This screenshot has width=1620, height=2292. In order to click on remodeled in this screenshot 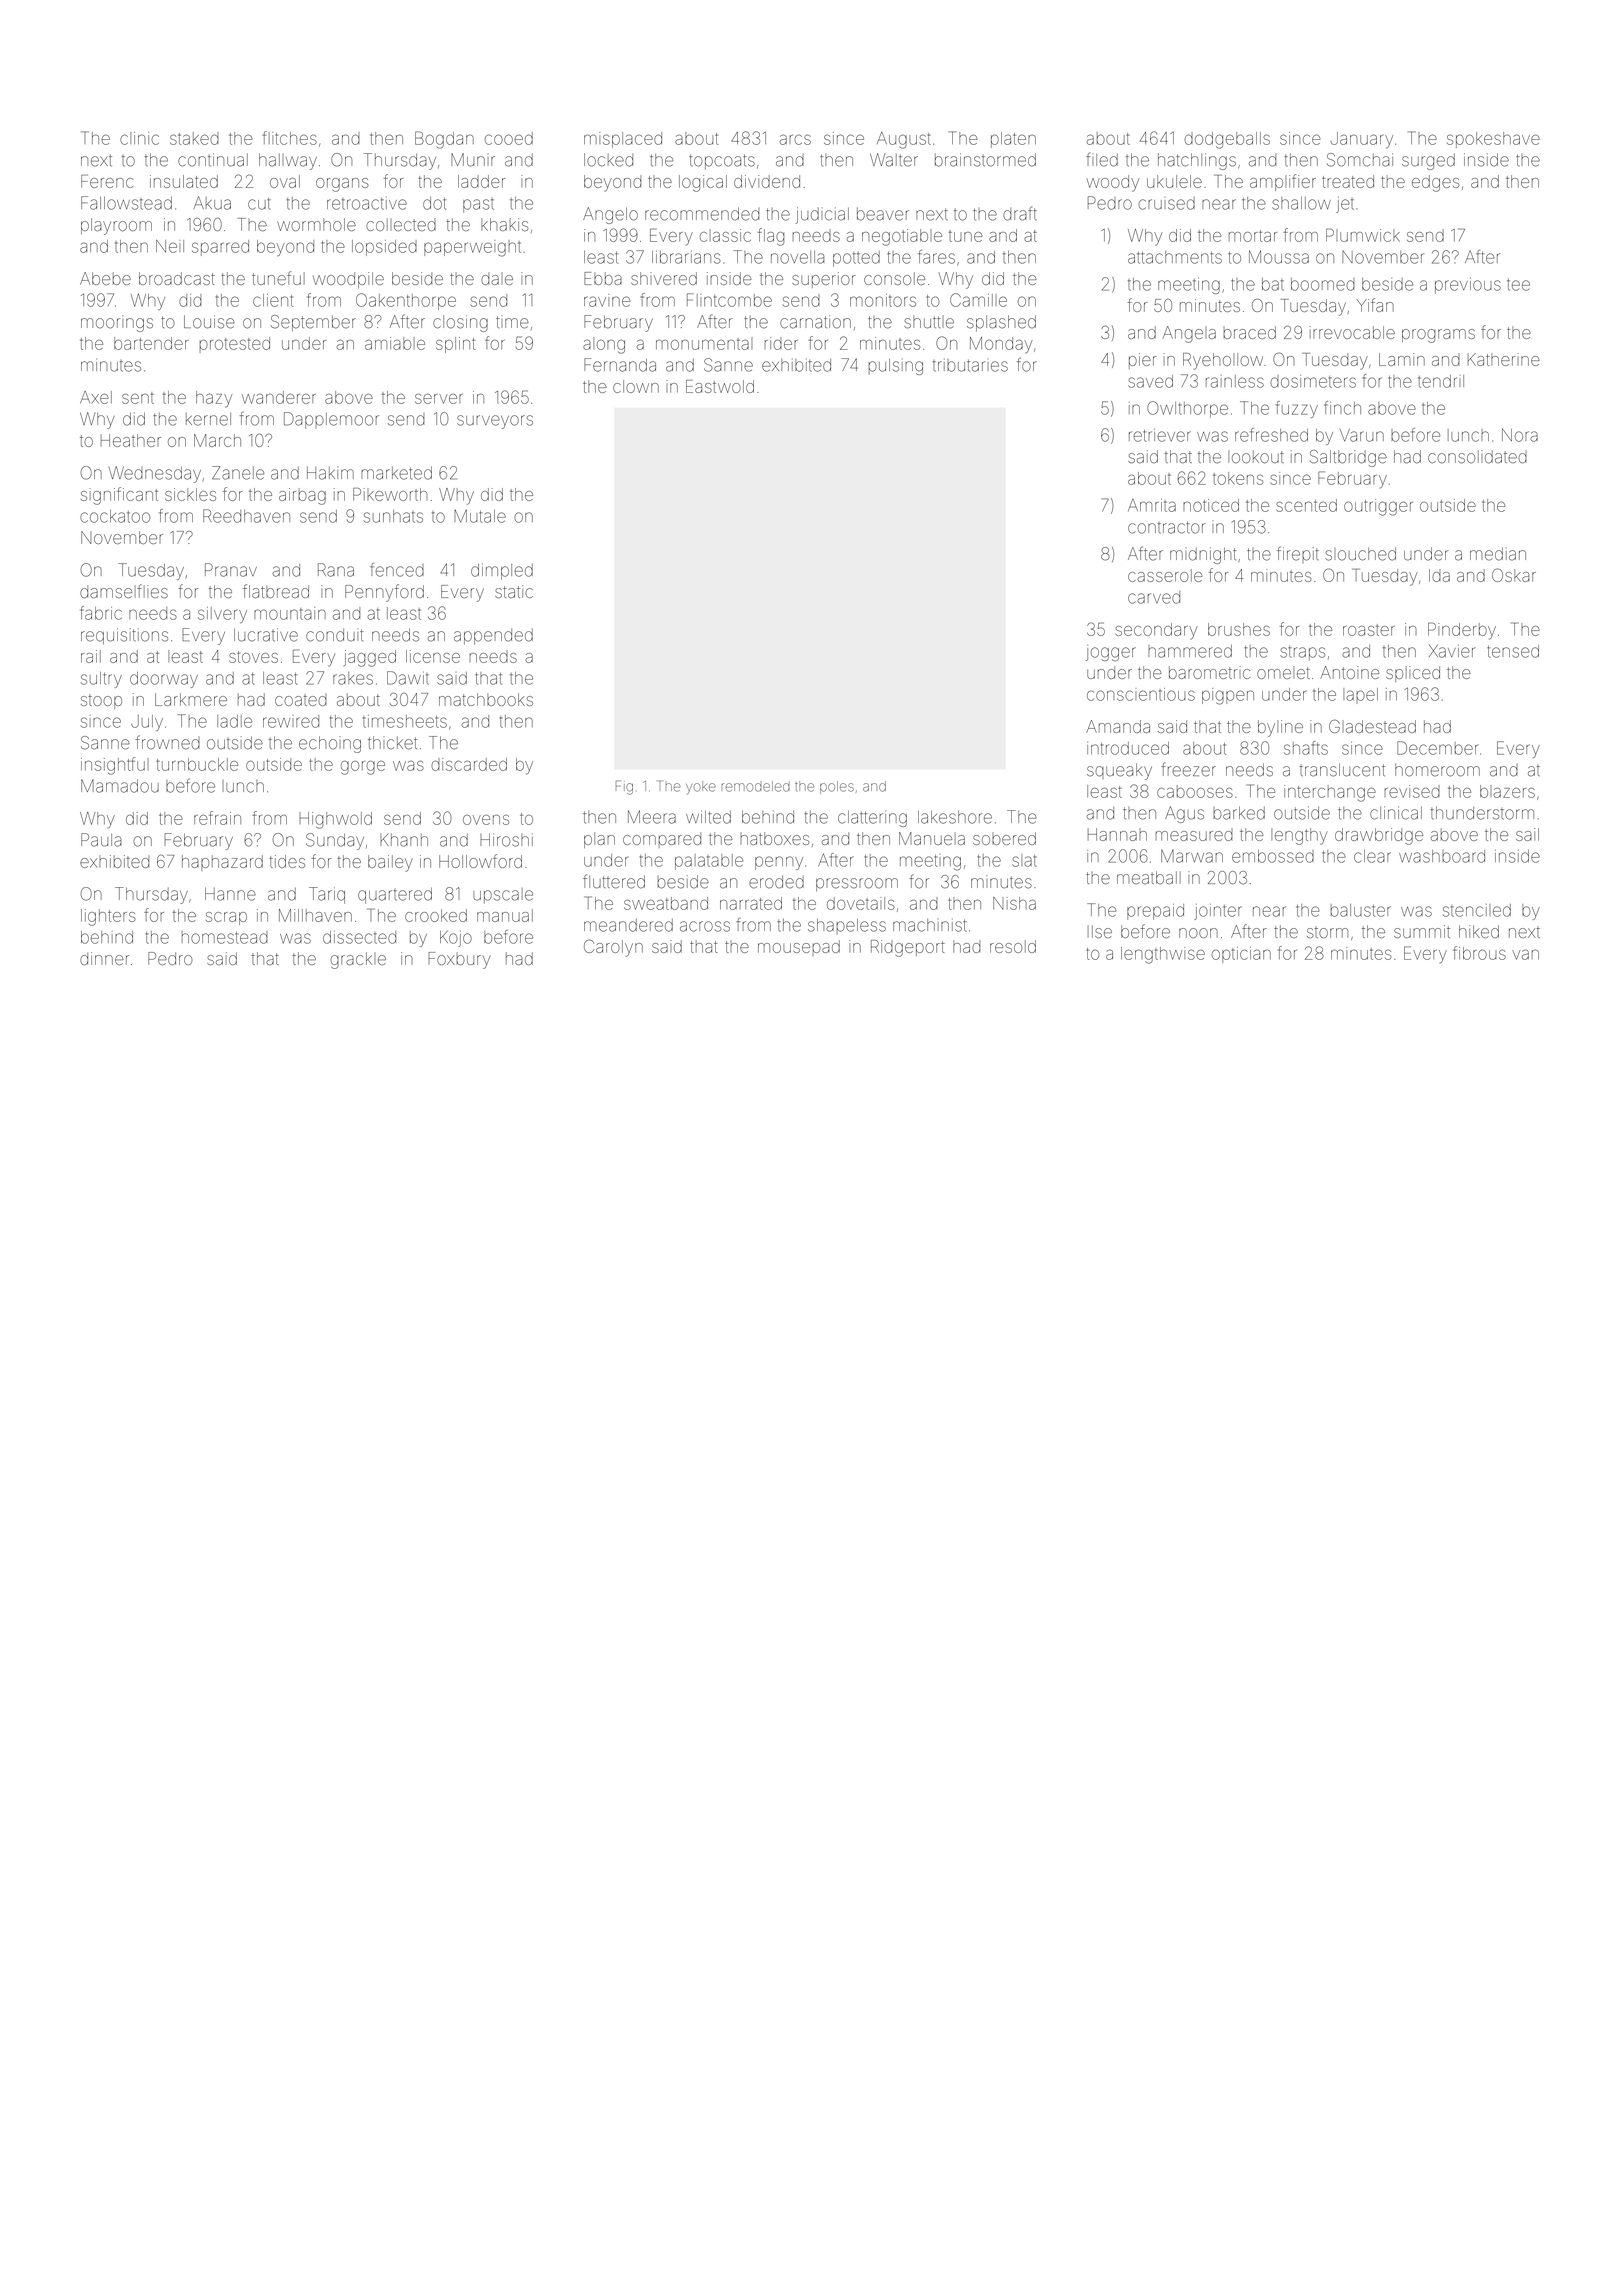, I will do `click(755, 786)`.
